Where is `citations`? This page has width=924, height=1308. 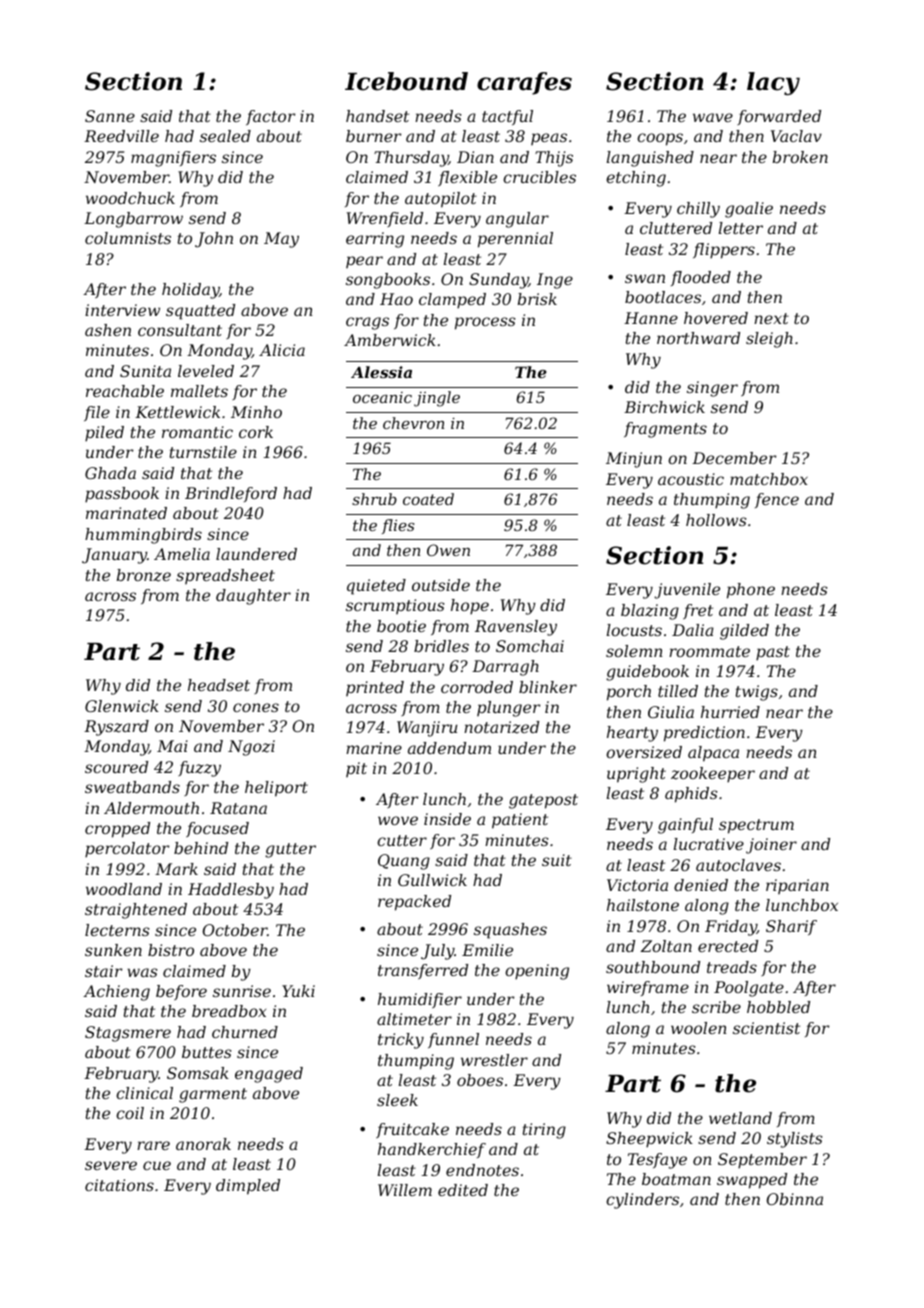
citations is located at coordinates (119, 1185).
